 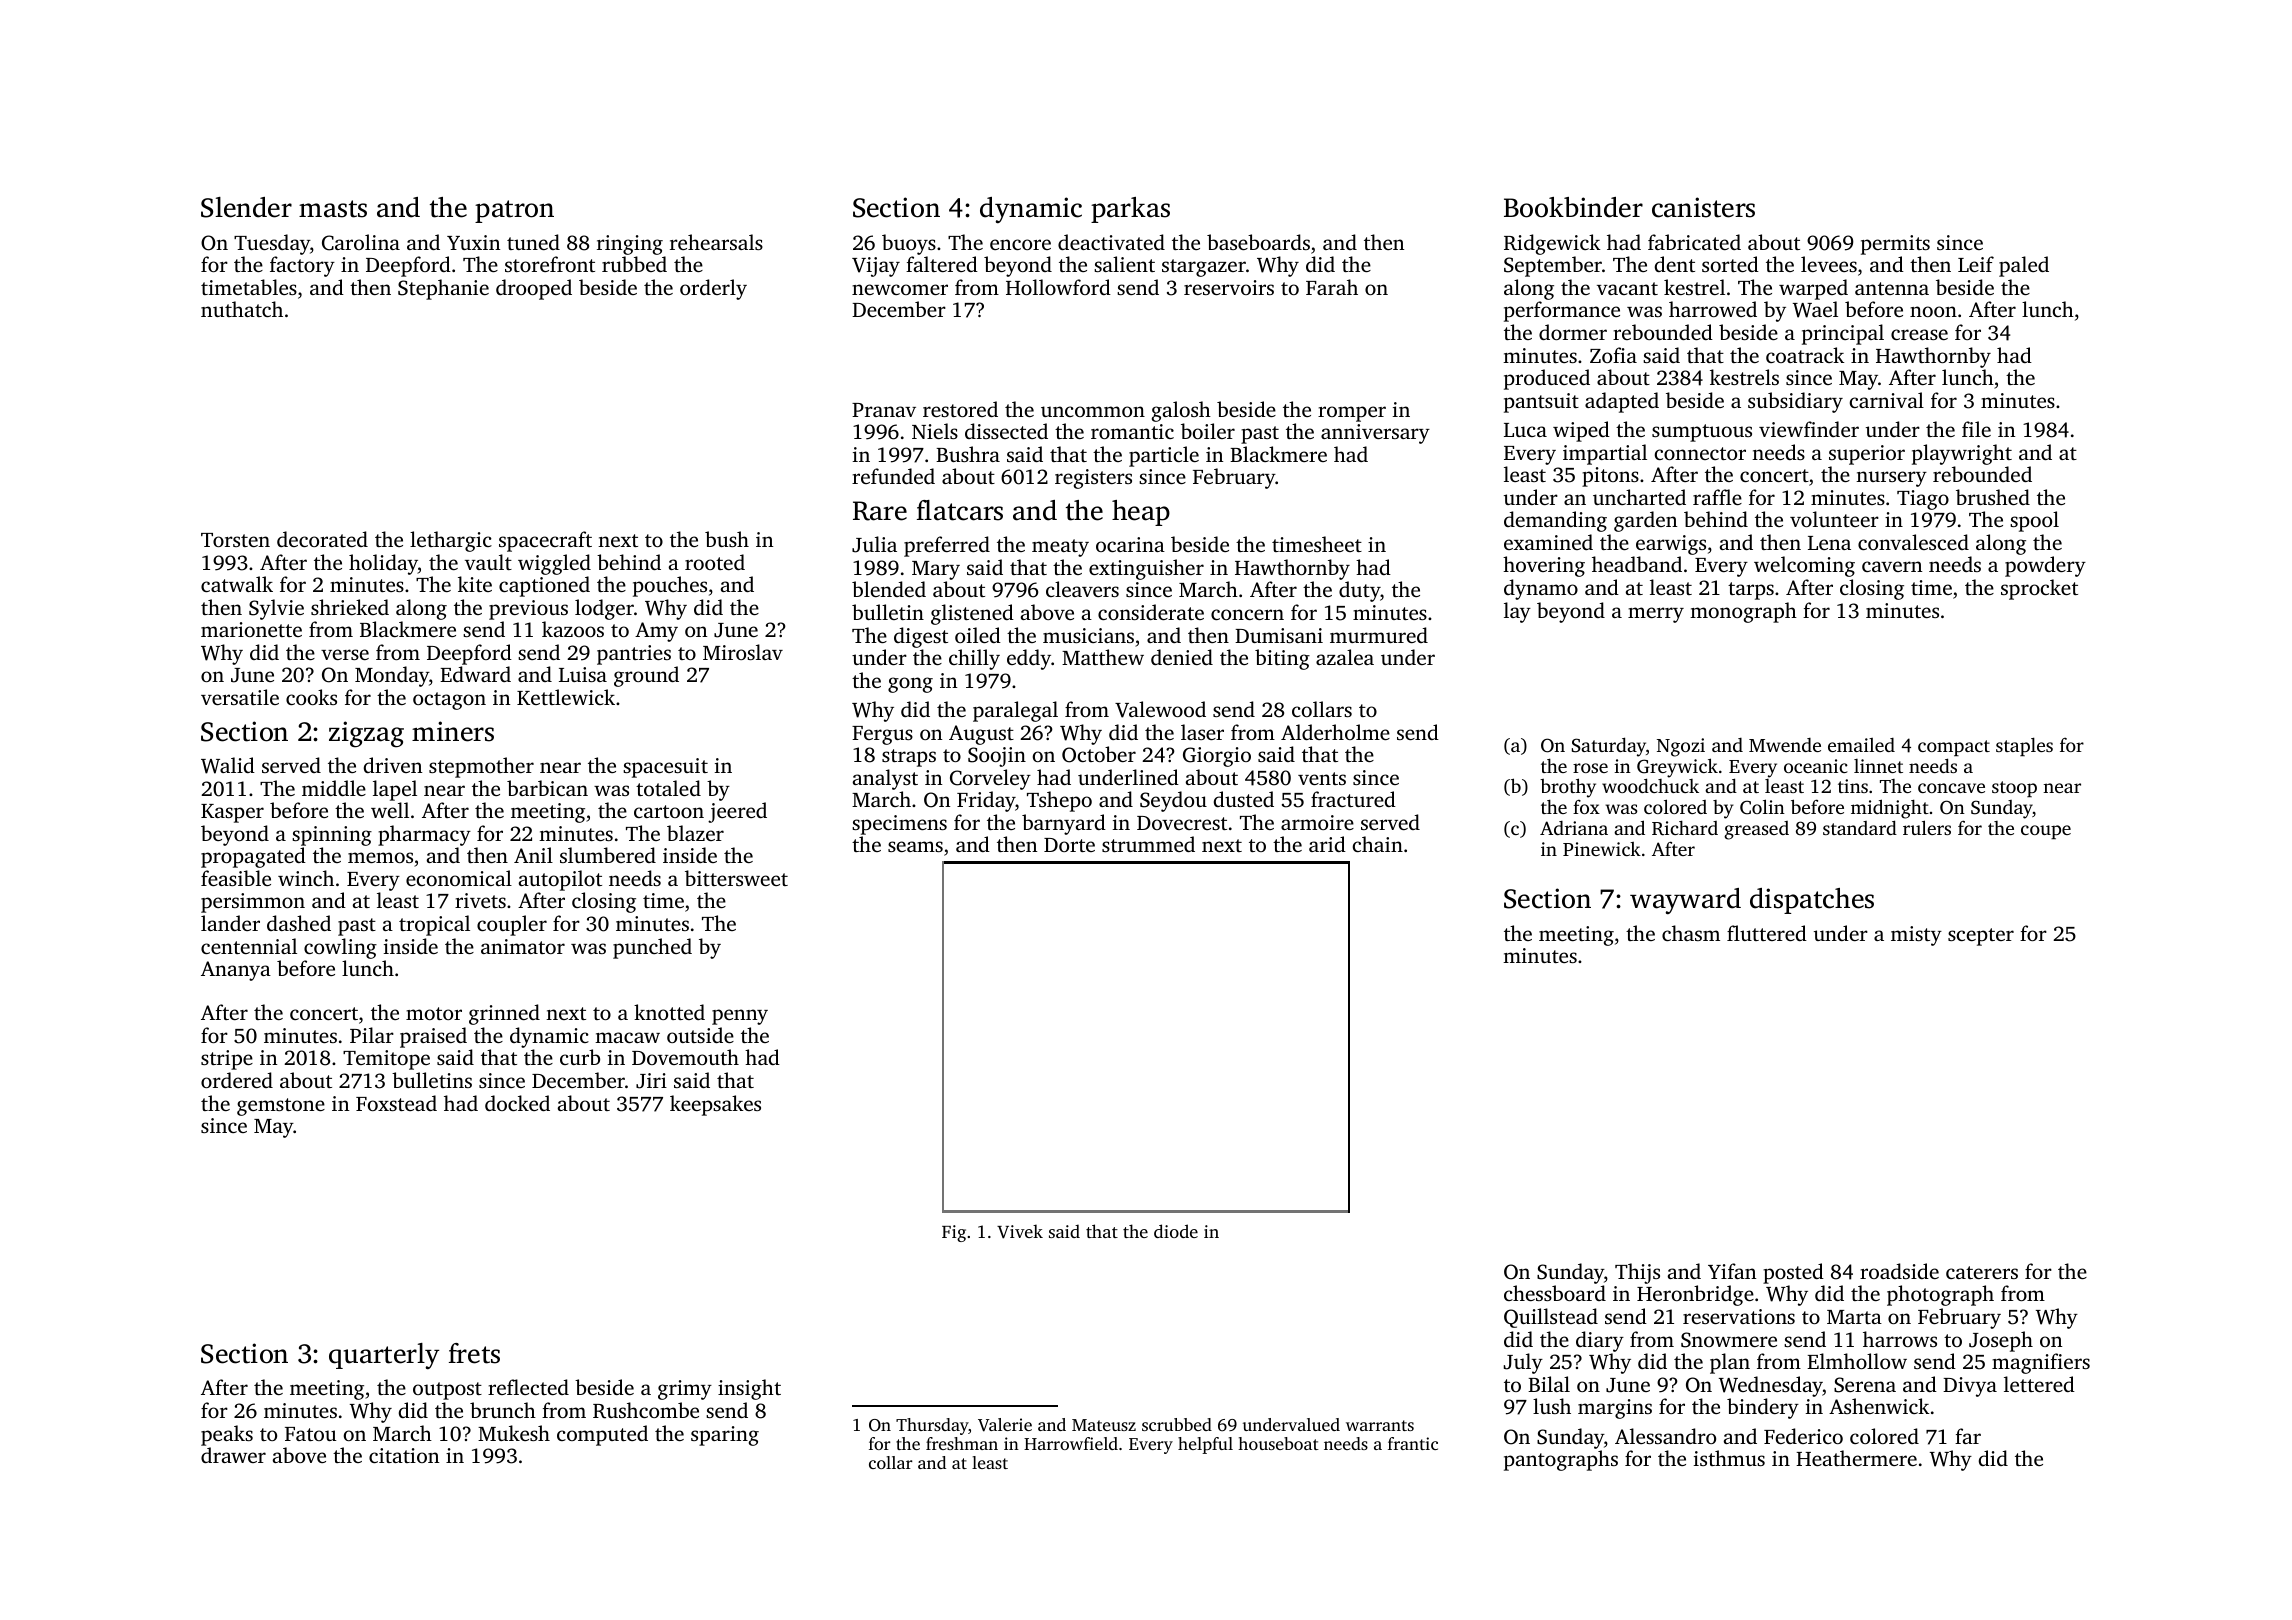 What do you see at coordinates (396, 1103) in the document?
I see `Foxstead` at bounding box center [396, 1103].
